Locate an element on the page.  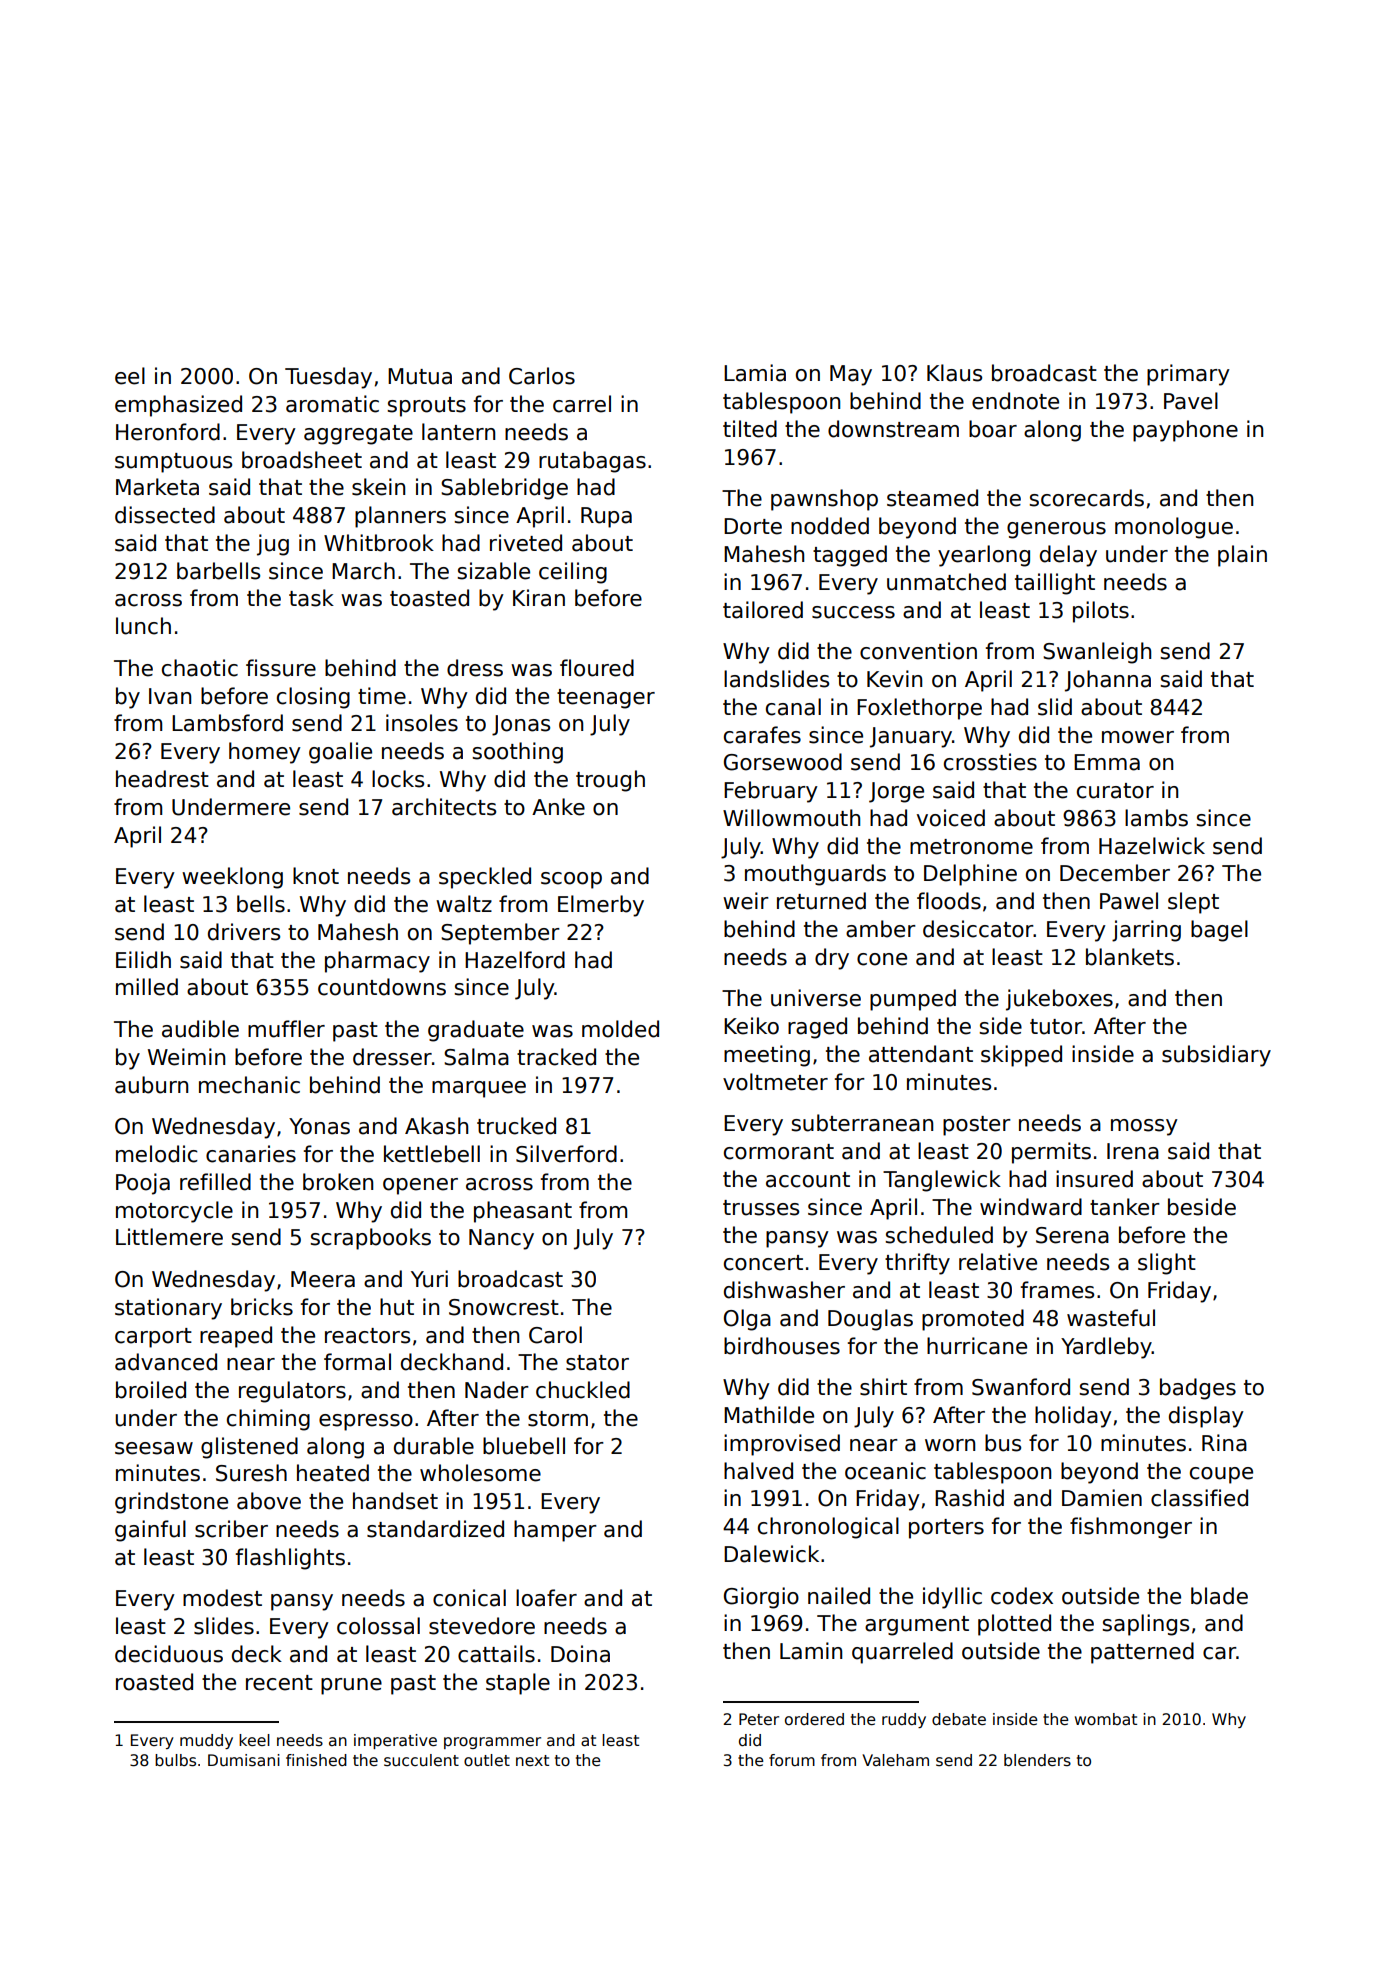
Lamia is located at coordinates (755, 373).
